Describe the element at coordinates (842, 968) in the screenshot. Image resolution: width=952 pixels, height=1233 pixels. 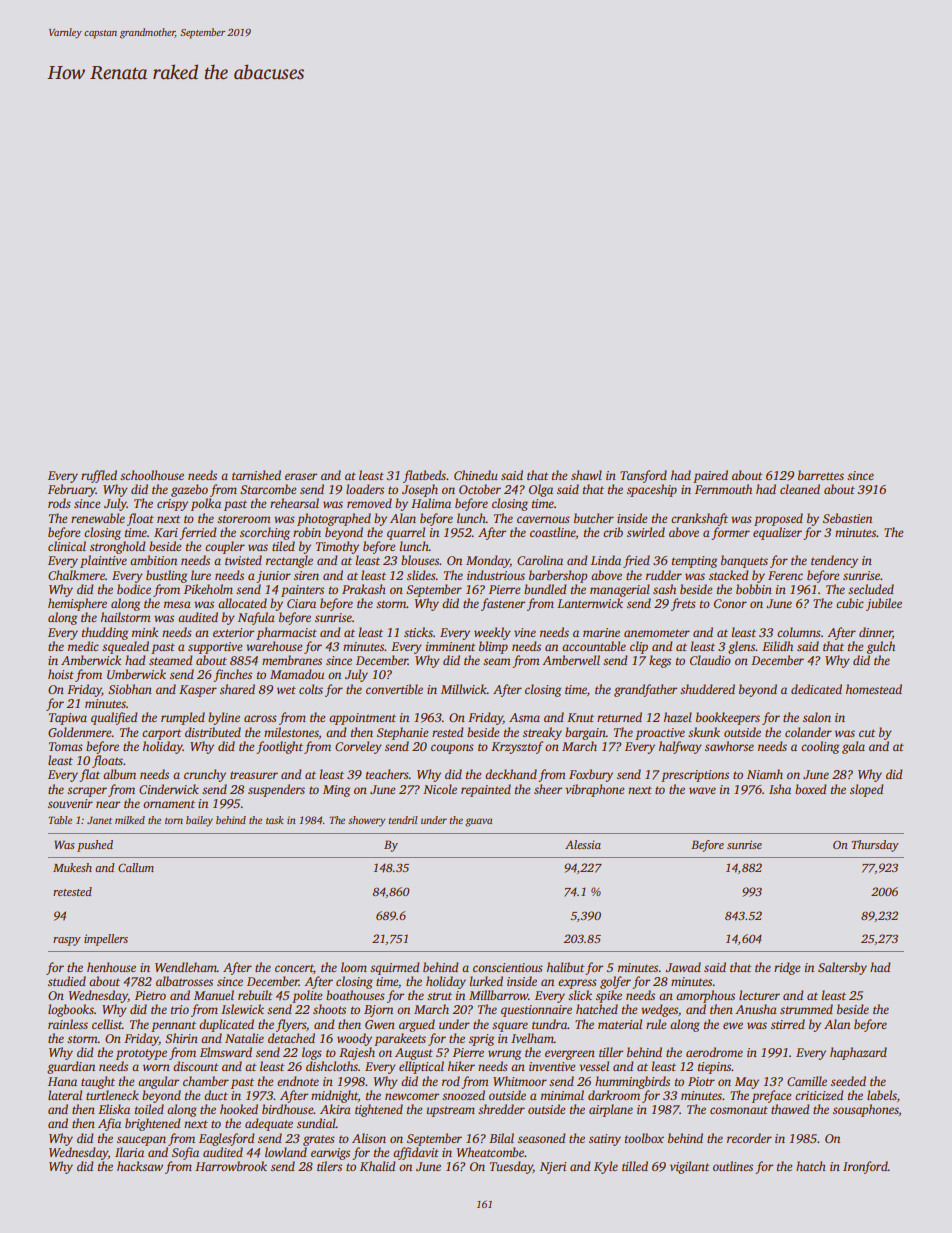
I see `Saltersby` at that location.
